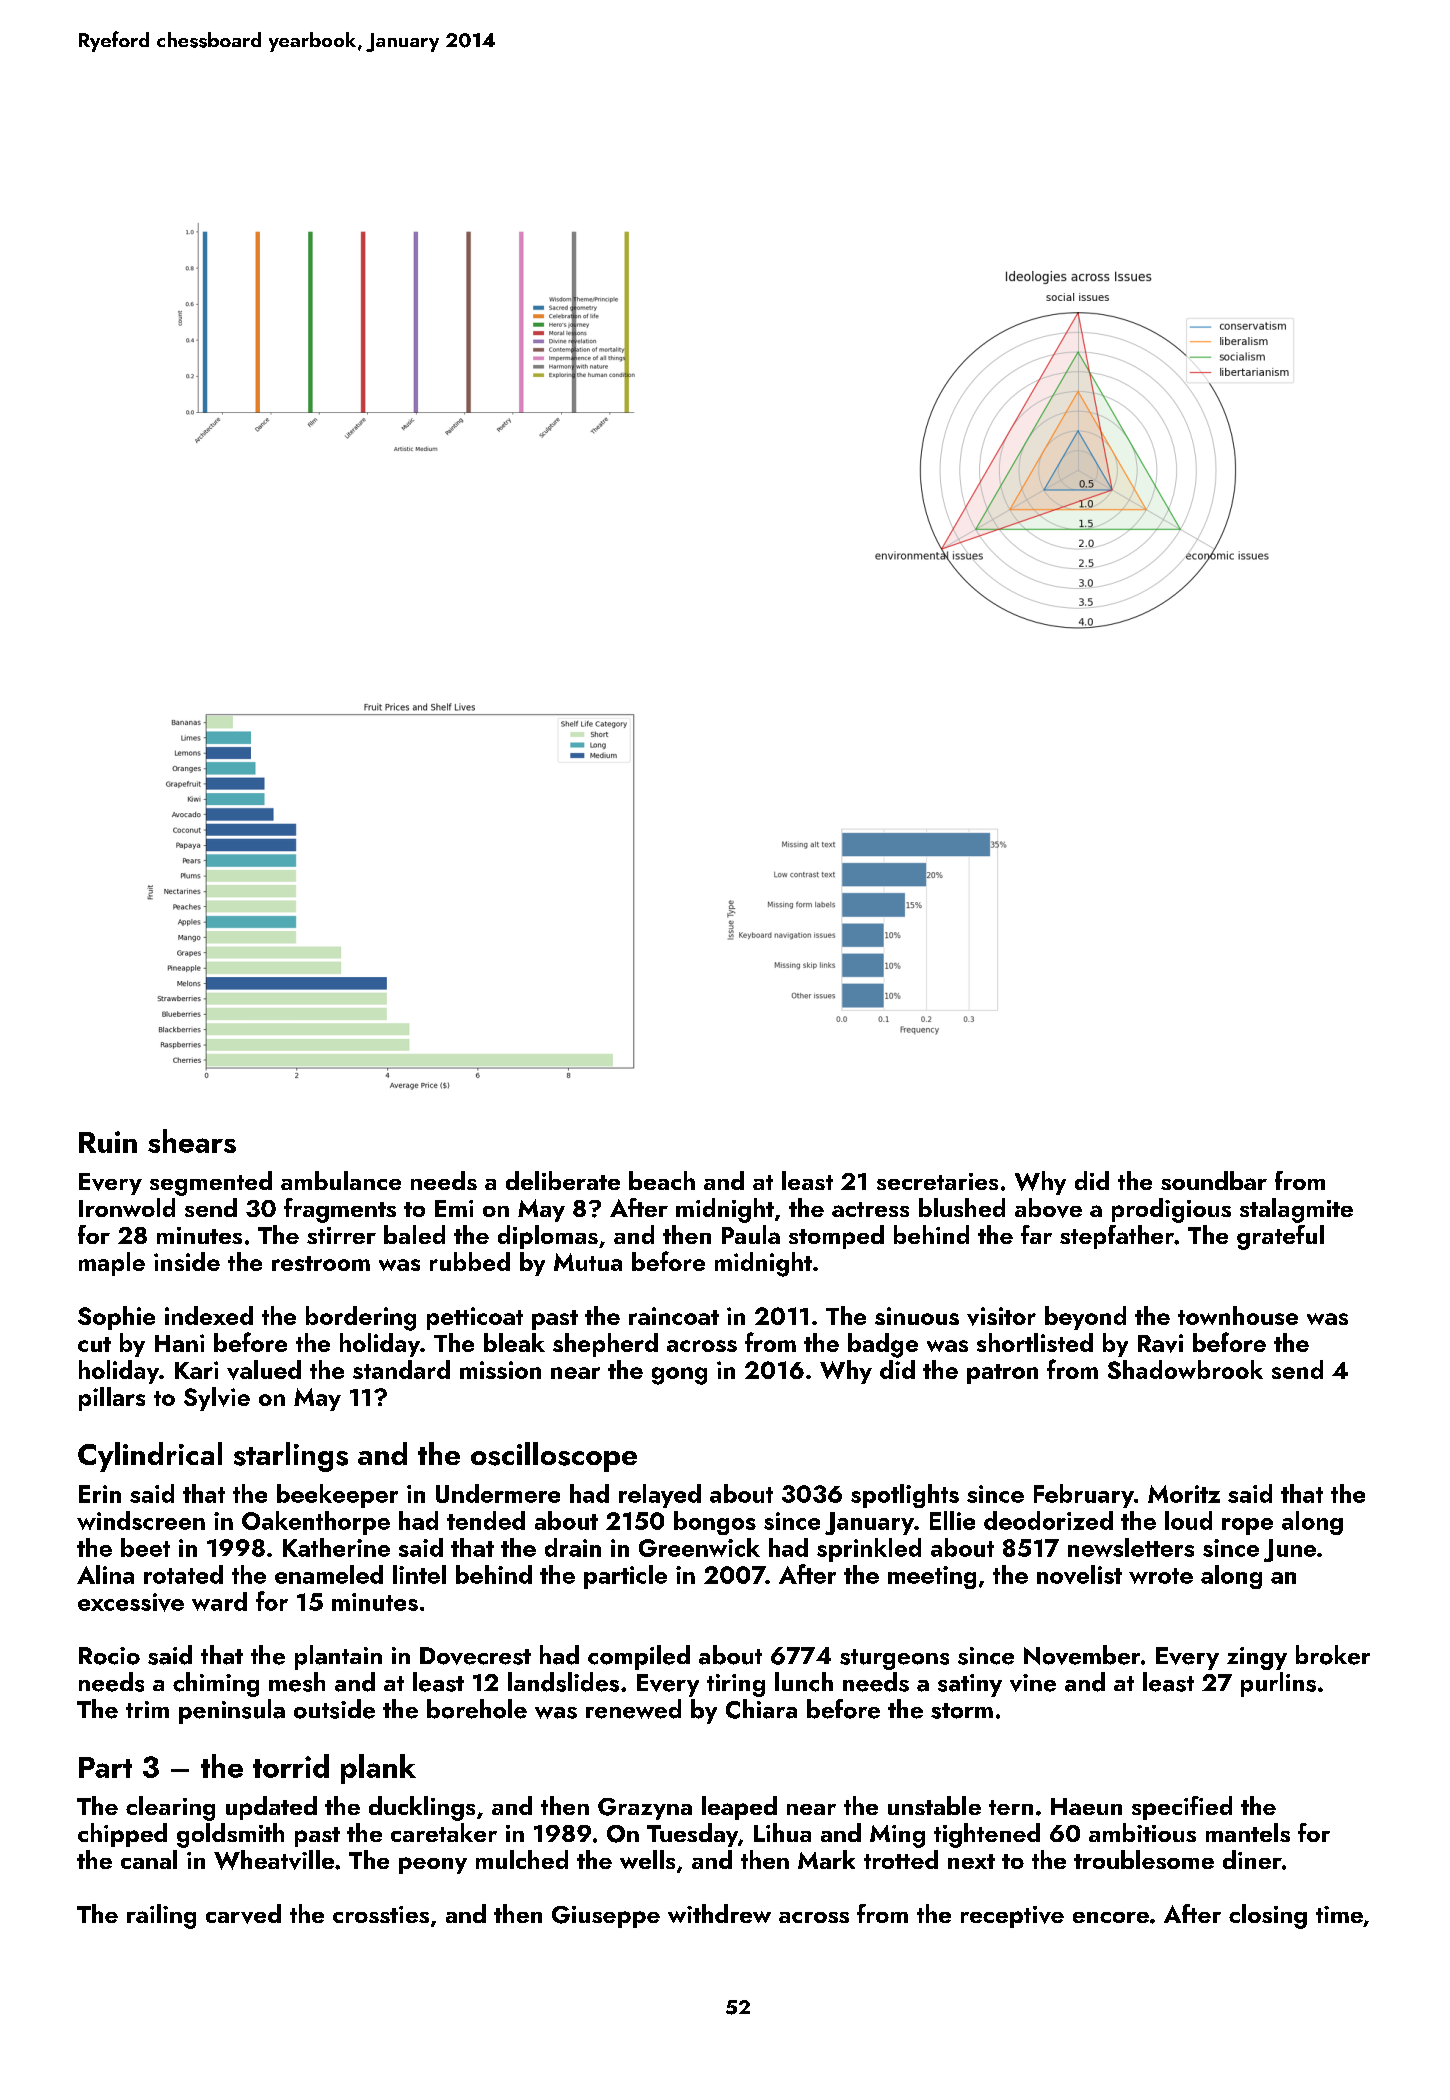  I want to click on Ruin, so click(108, 1142).
